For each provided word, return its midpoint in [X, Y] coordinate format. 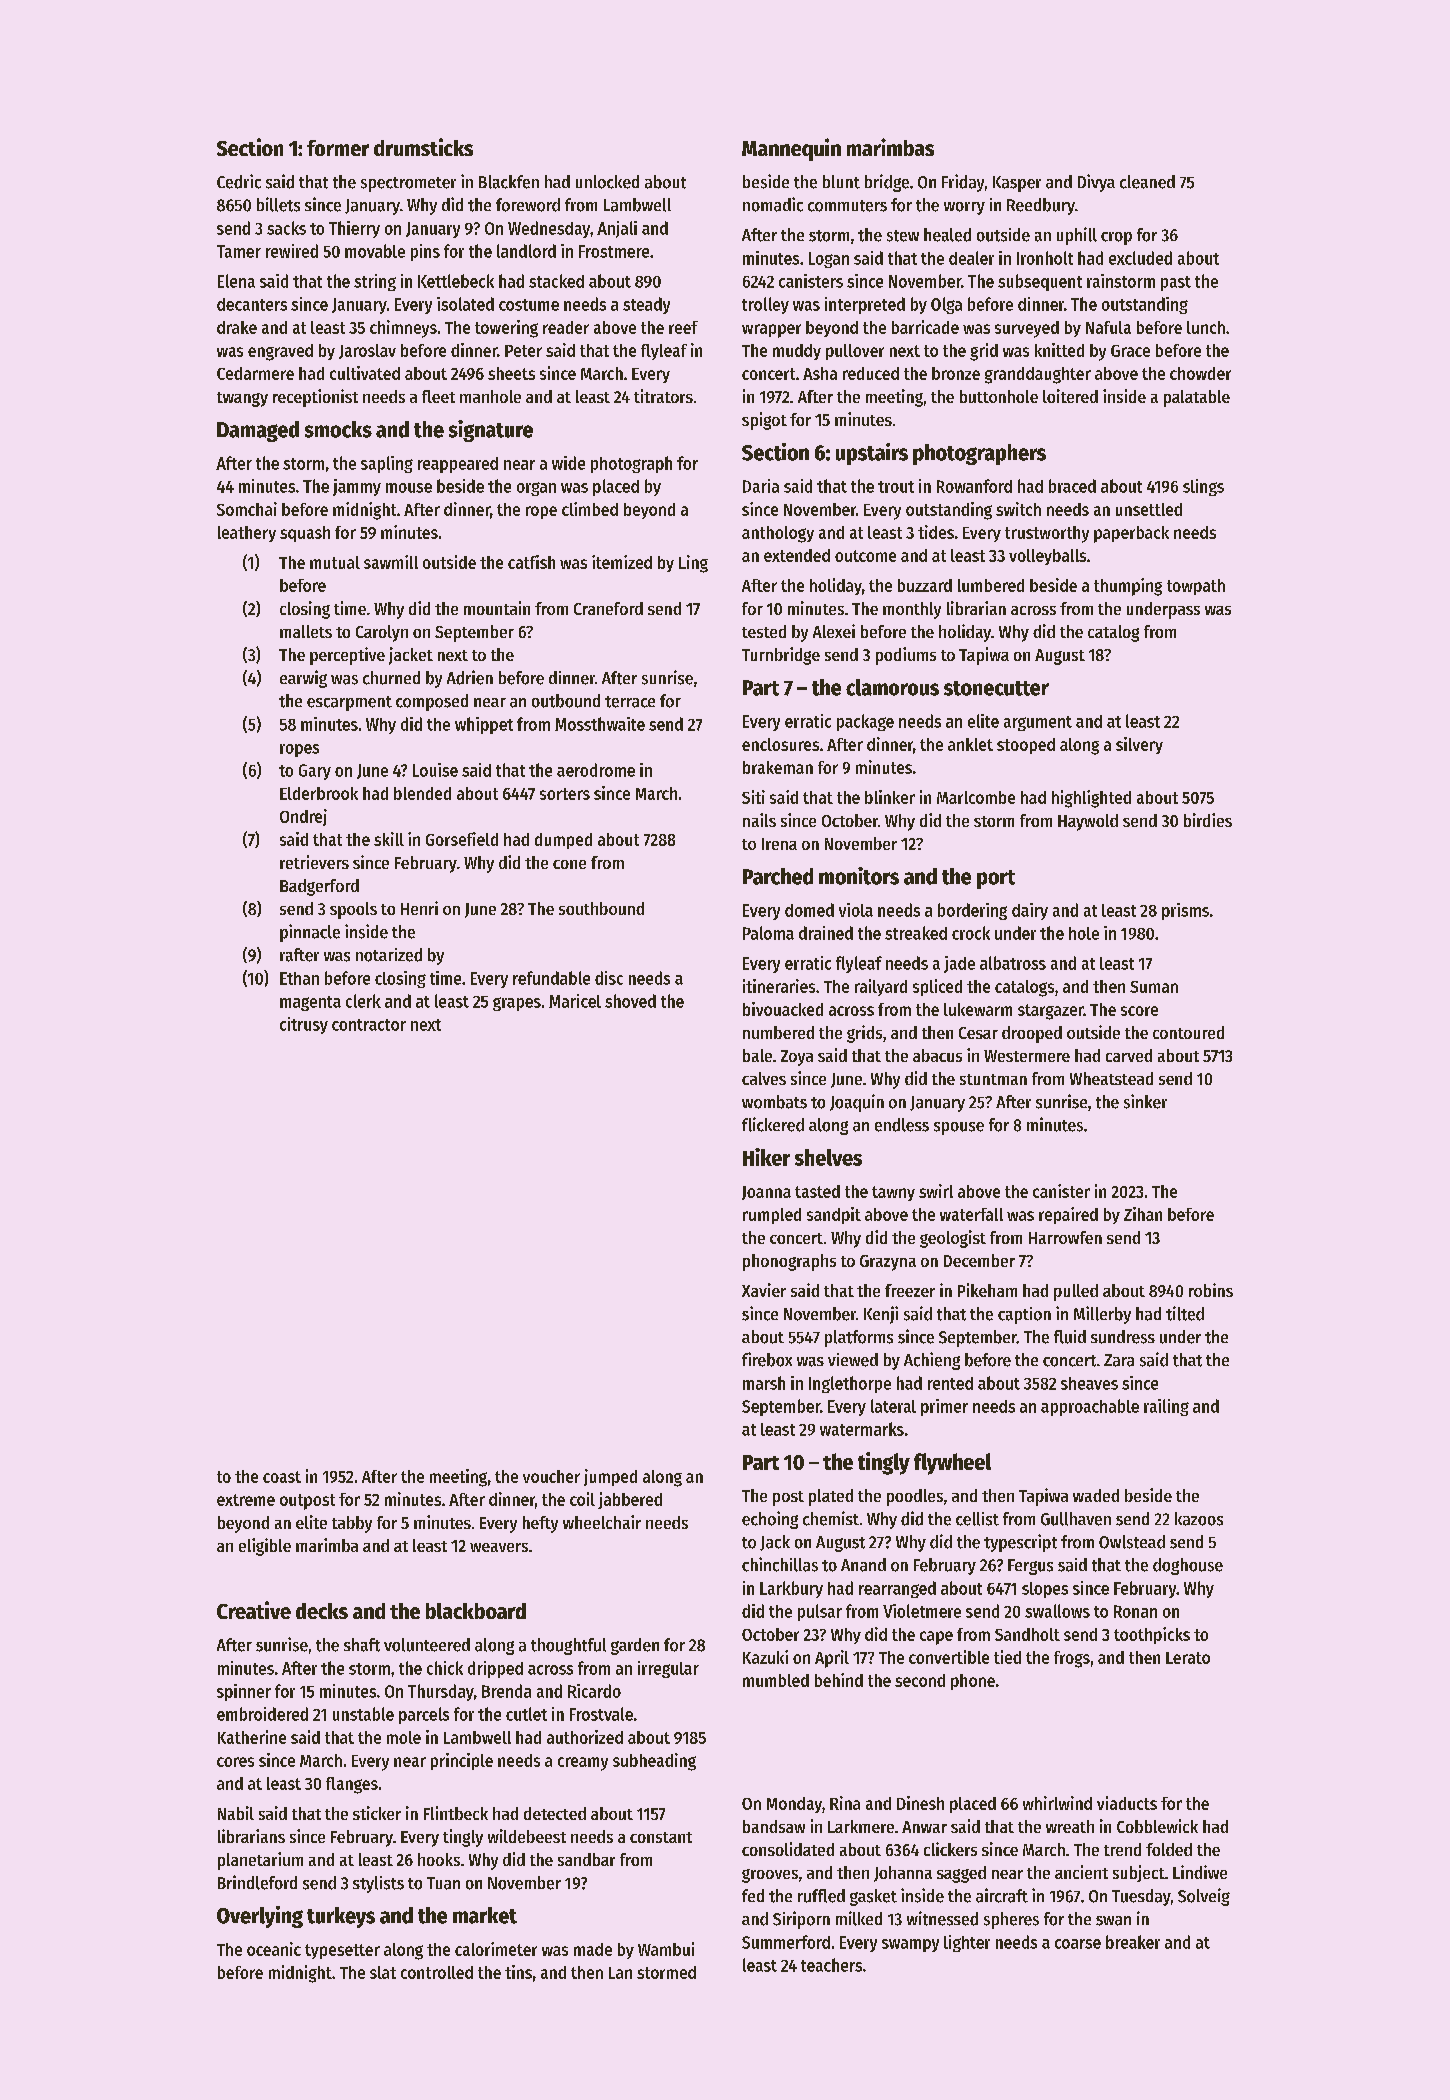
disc [609, 978]
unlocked [607, 182]
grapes [517, 1004]
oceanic [274, 1949]
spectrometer [408, 184]
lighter [967, 1943]
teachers [831, 1965]
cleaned [1147, 182]
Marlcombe [976, 797]
